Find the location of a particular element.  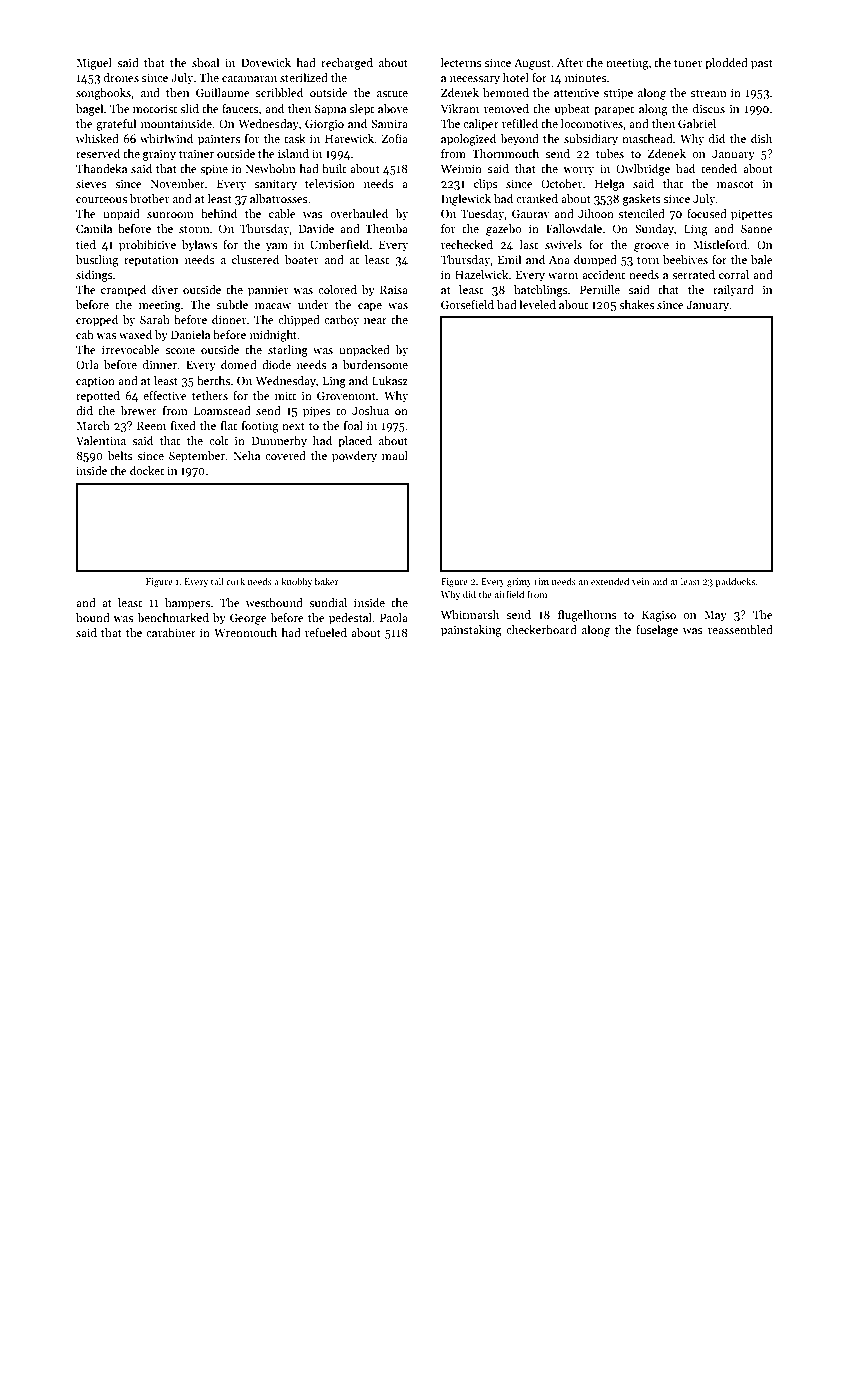

hampers is located at coordinates (187, 604).
